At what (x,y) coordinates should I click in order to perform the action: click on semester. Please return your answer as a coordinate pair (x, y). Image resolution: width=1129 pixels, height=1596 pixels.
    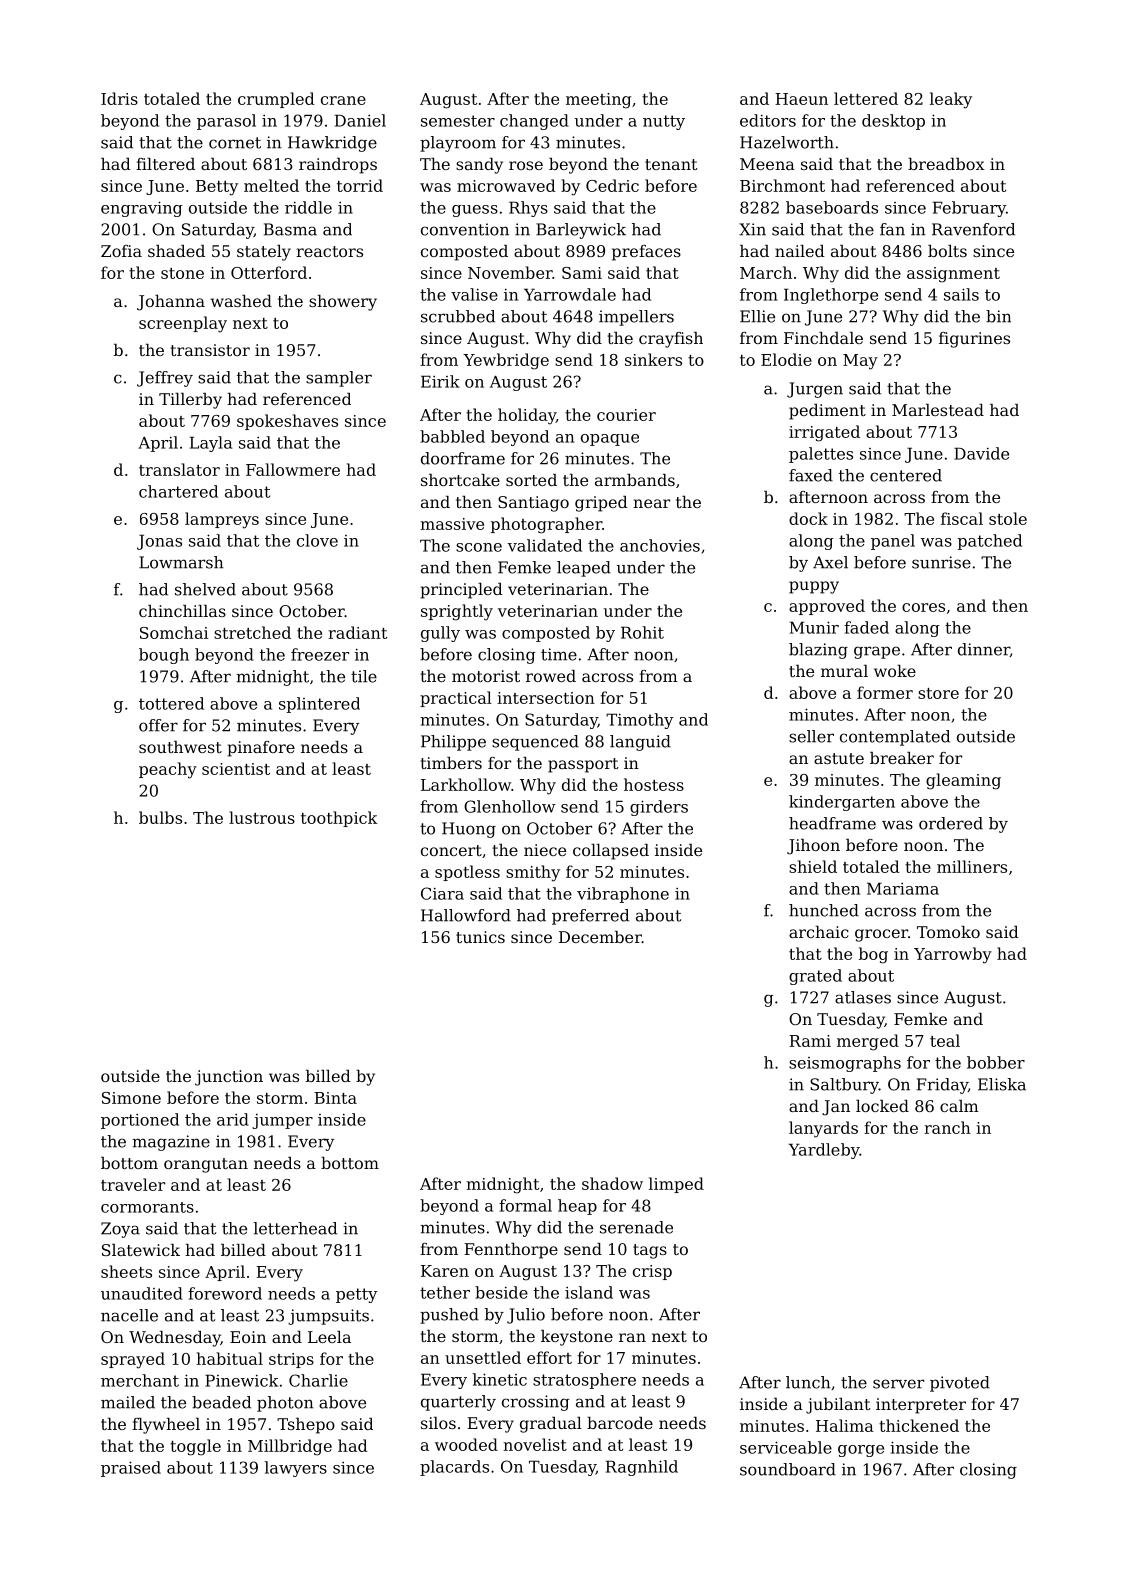
    Looking at the image, I should click on (458, 121).
